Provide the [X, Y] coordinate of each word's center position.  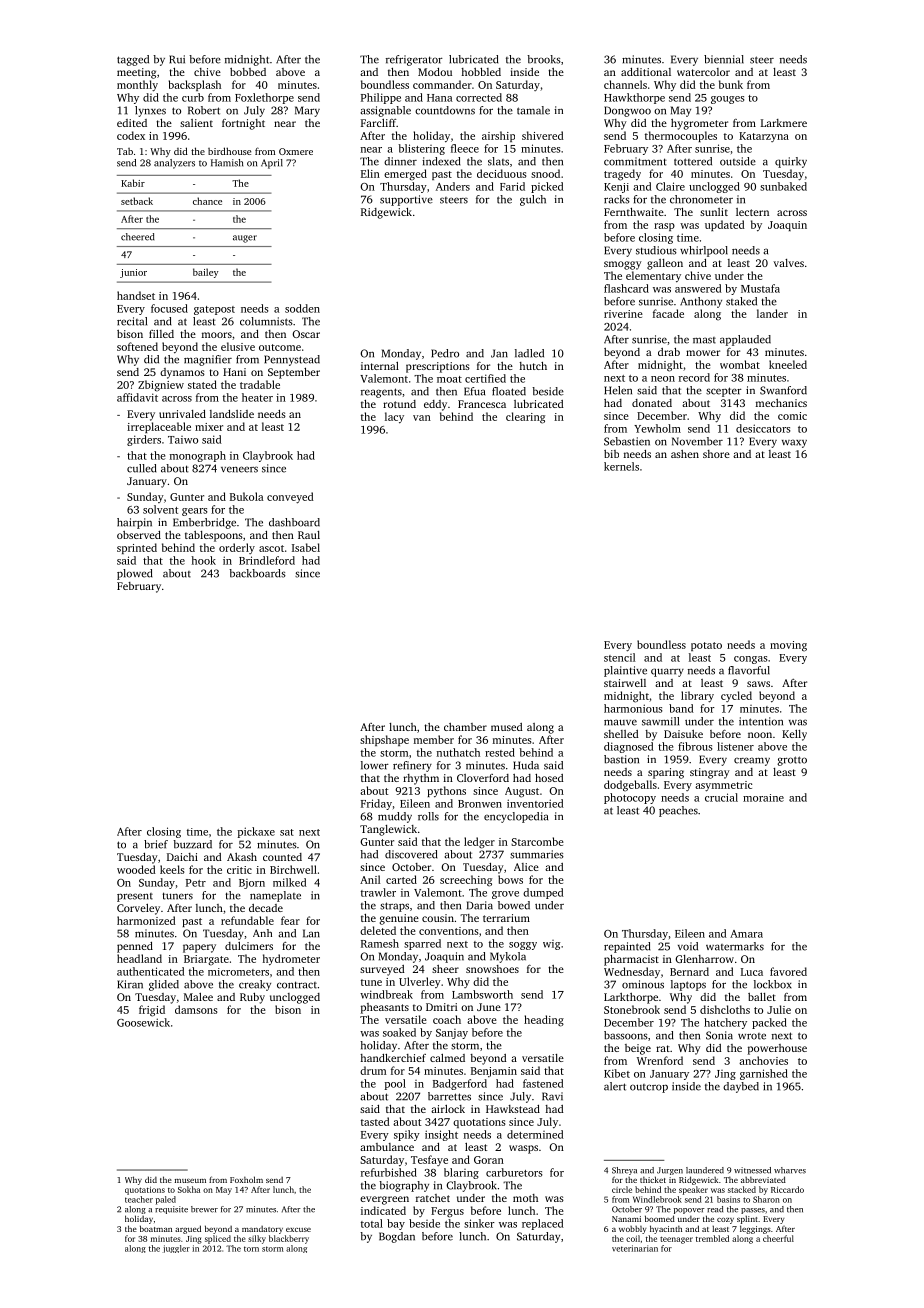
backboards [257, 573]
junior [133, 273]
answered [698, 288]
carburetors [514, 1172]
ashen [685, 454]
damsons [196, 1009]
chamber [465, 727]
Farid [512, 186]
